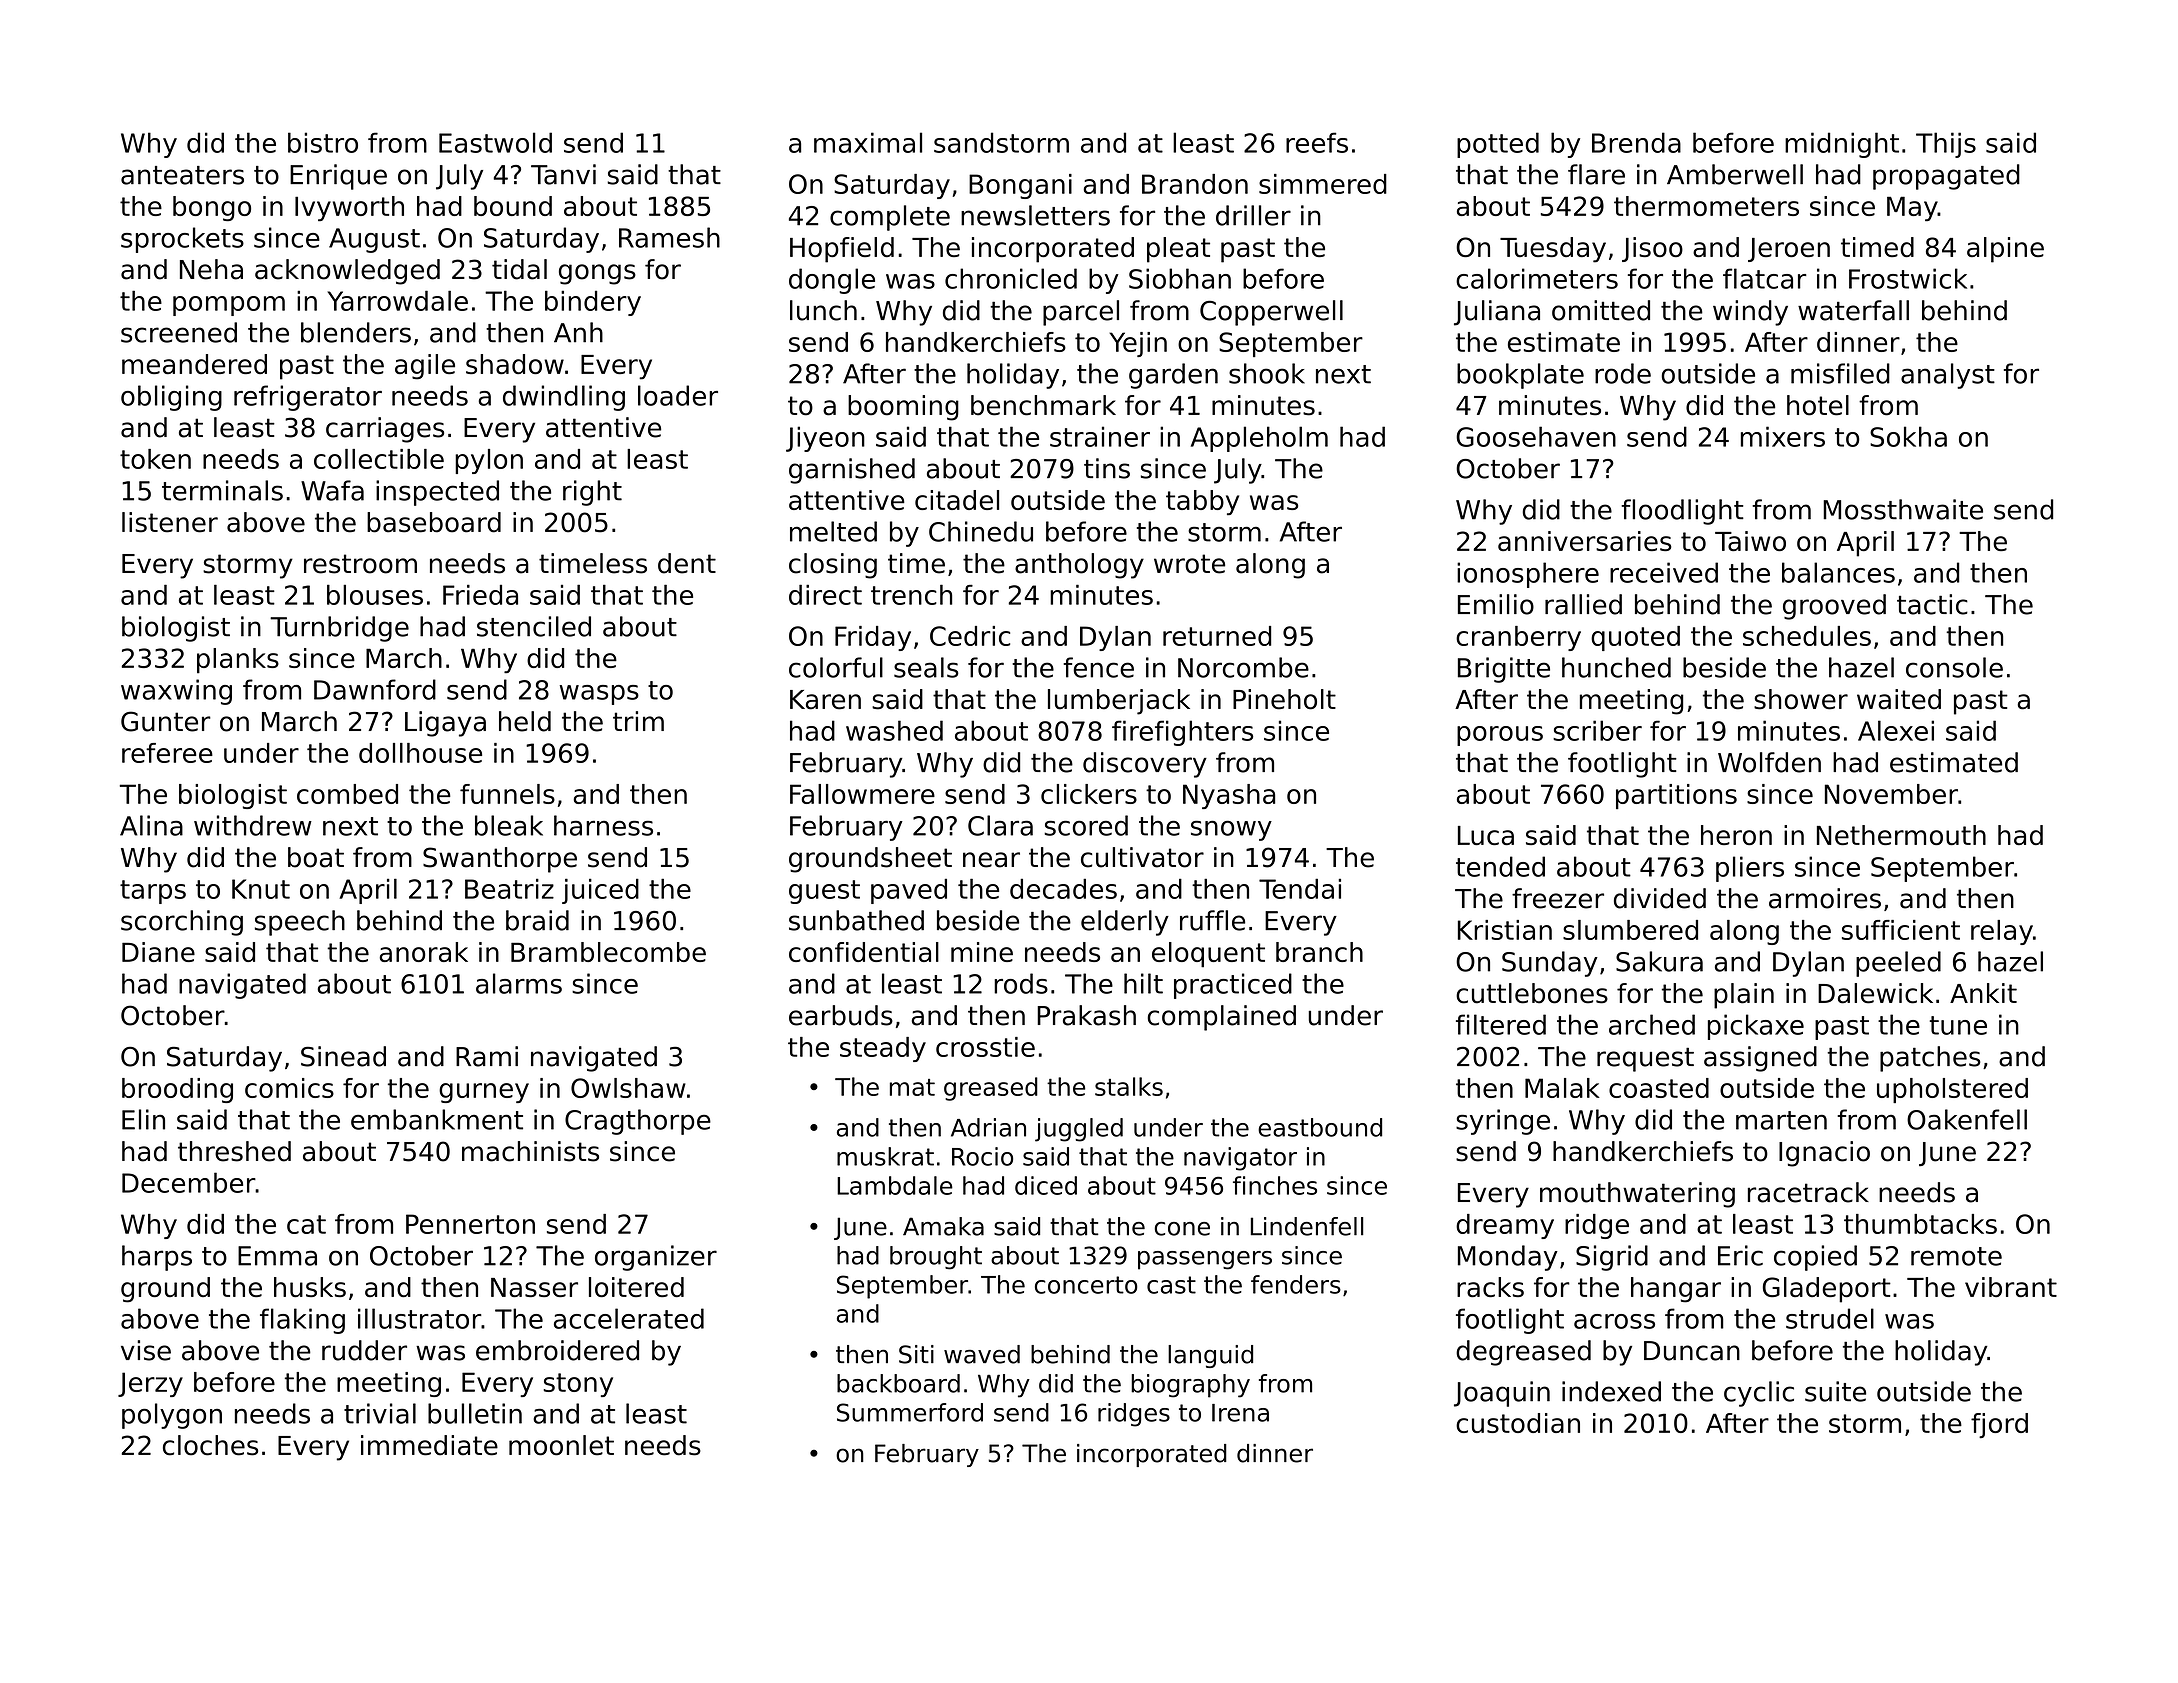  What do you see at coordinates (170, 522) in the page?
I see `listener` at bounding box center [170, 522].
